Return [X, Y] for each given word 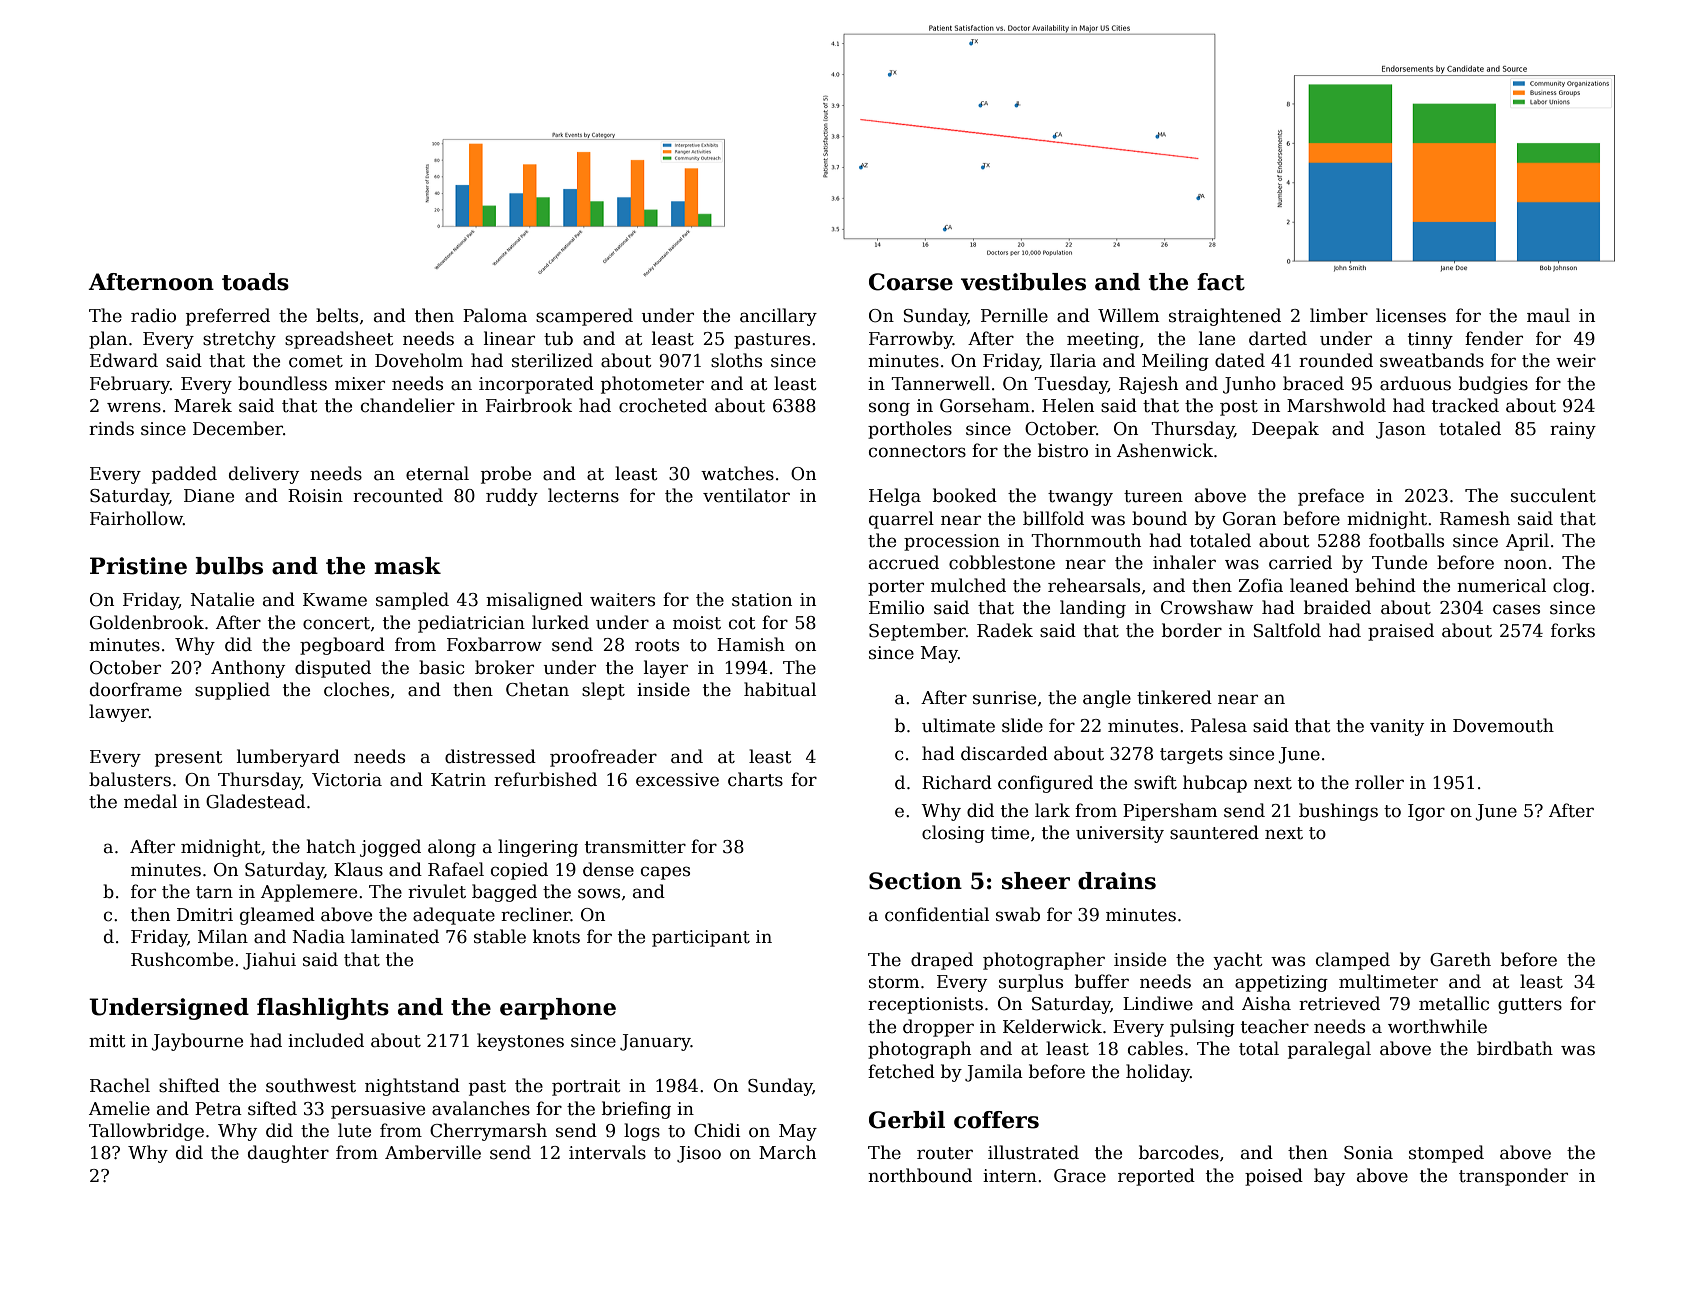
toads [255, 282]
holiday [1158, 1073]
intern [1010, 1176]
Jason [1401, 430]
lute [354, 1130]
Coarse [911, 282]
